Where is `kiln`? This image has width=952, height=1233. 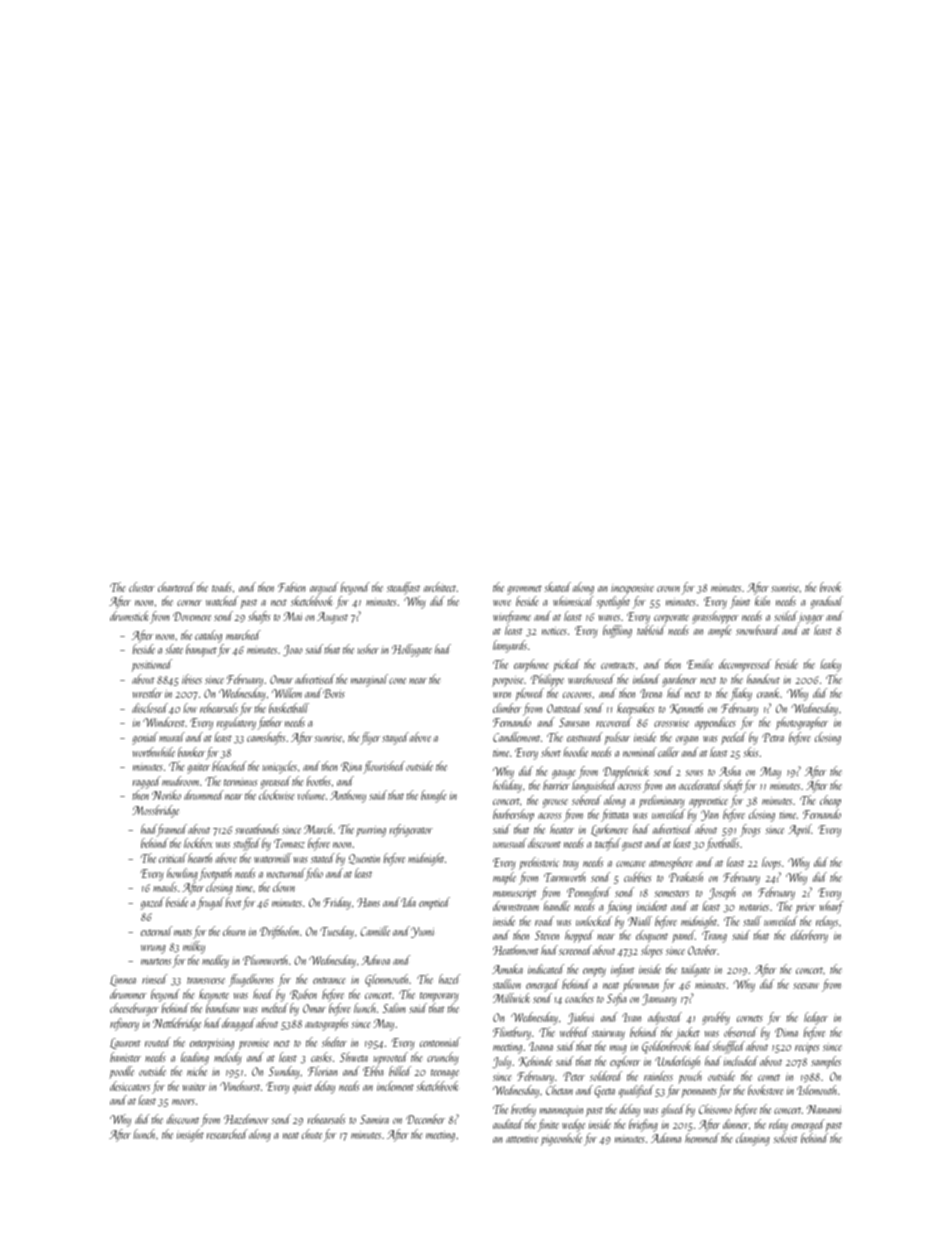 kiln is located at coordinates (762, 601).
